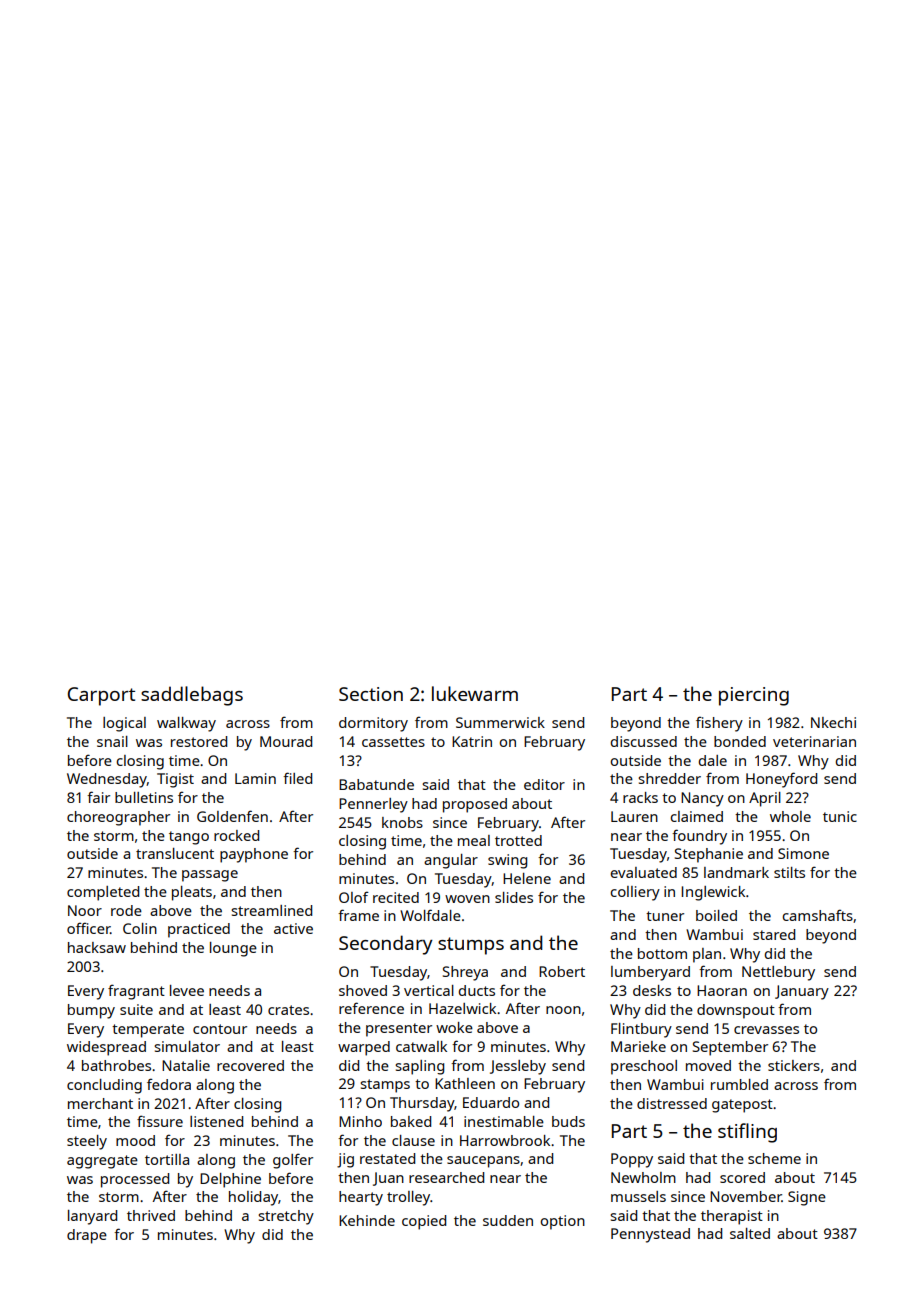 The width and height of the screenshot is (924, 1308). I want to click on slides, so click(514, 897).
